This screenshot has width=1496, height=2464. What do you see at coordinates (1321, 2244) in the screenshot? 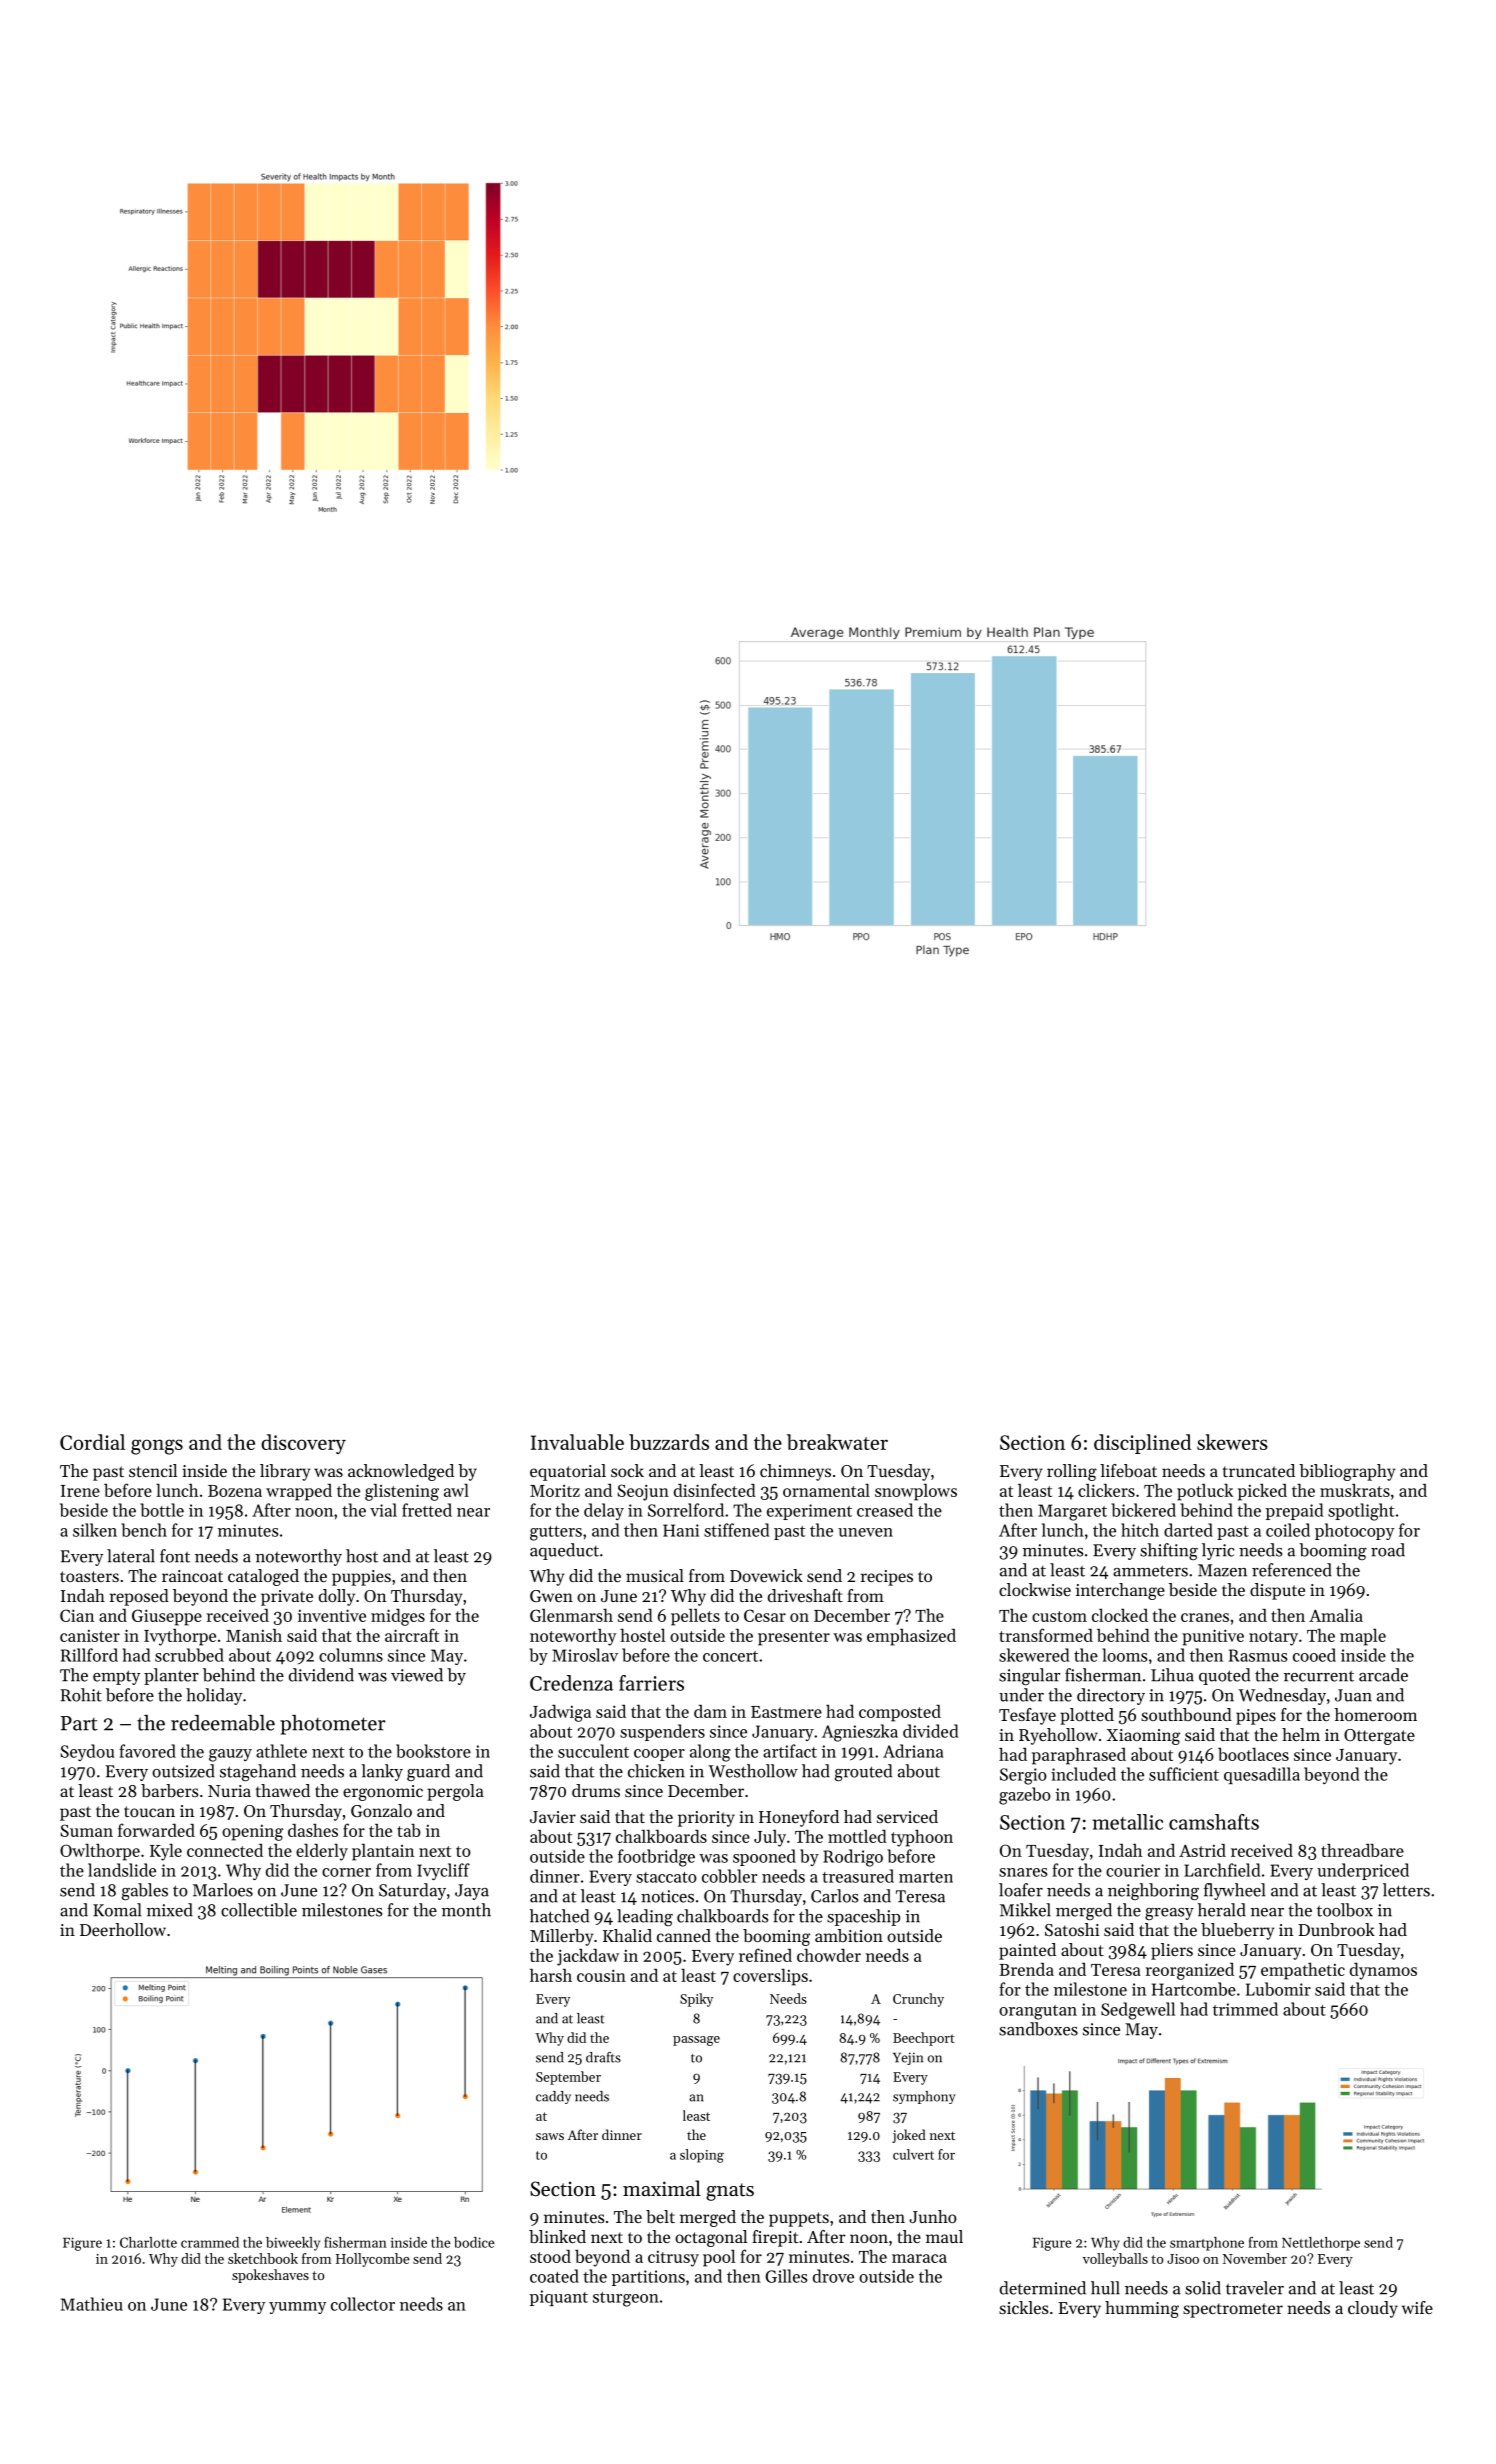
I see `Nettlethorpe` at bounding box center [1321, 2244].
